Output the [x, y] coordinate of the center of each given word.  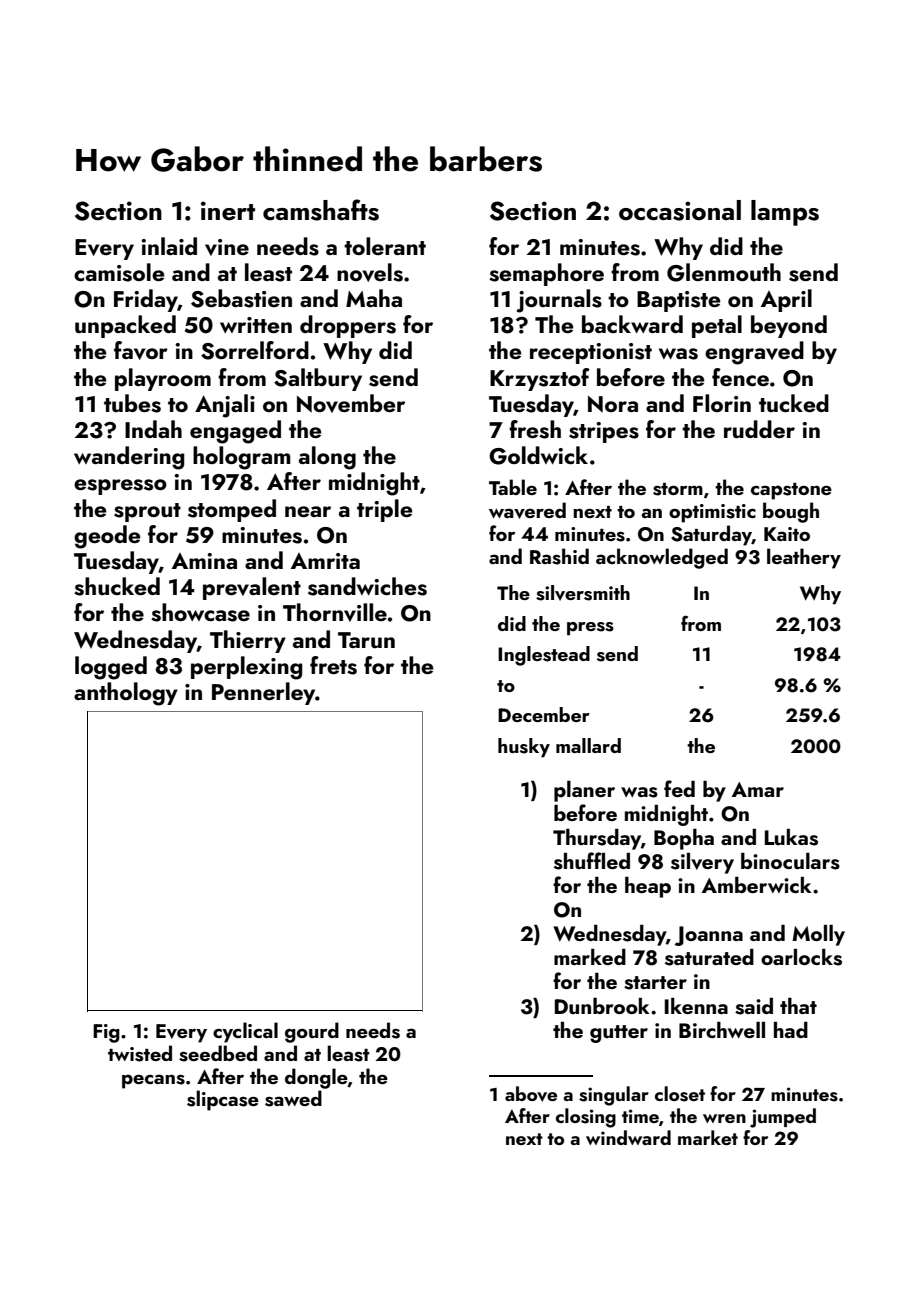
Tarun [366, 640]
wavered [527, 510]
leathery [804, 558]
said [754, 1006]
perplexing [247, 668]
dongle [316, 1078]
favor [141, 350]
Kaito [787, 534]
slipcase [223, 1100]
